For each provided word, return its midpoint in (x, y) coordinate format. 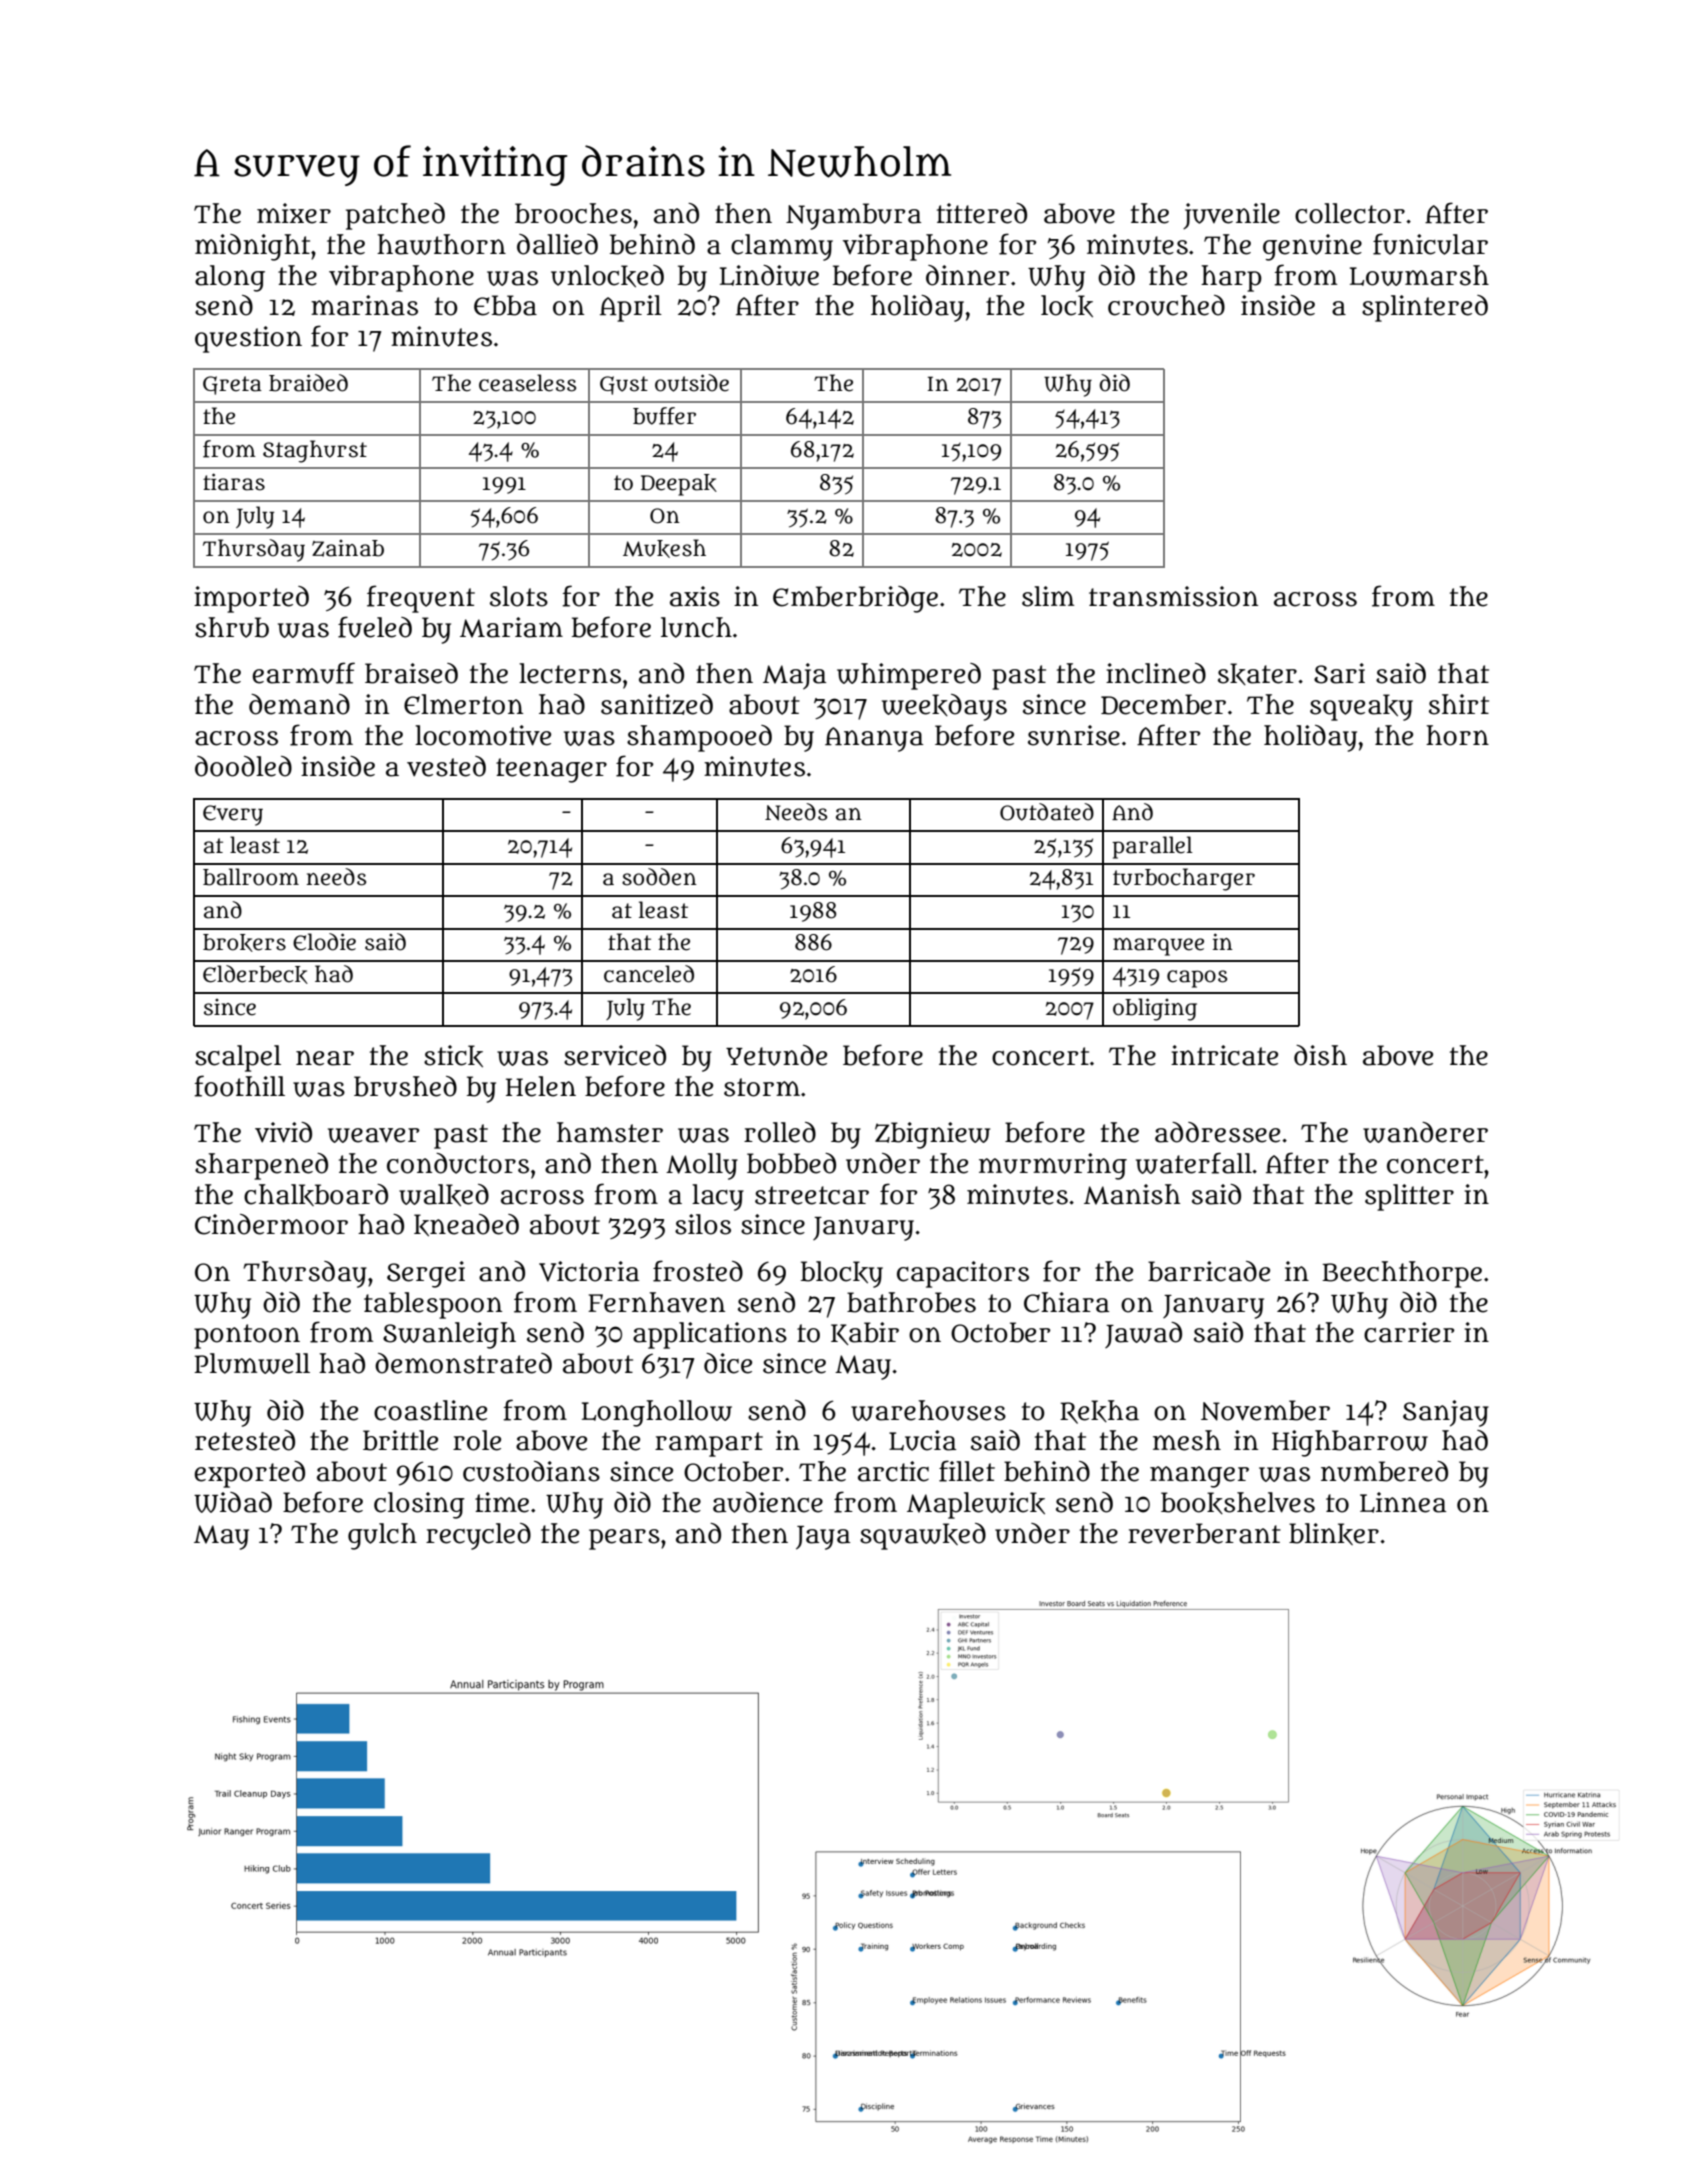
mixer (294, 213)
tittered (982, 213)
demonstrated (463, 1363)
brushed (405, 1086)
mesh (1187, 1440)
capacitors (963, 1274)
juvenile (1231, 216)
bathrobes (911, 1302)
